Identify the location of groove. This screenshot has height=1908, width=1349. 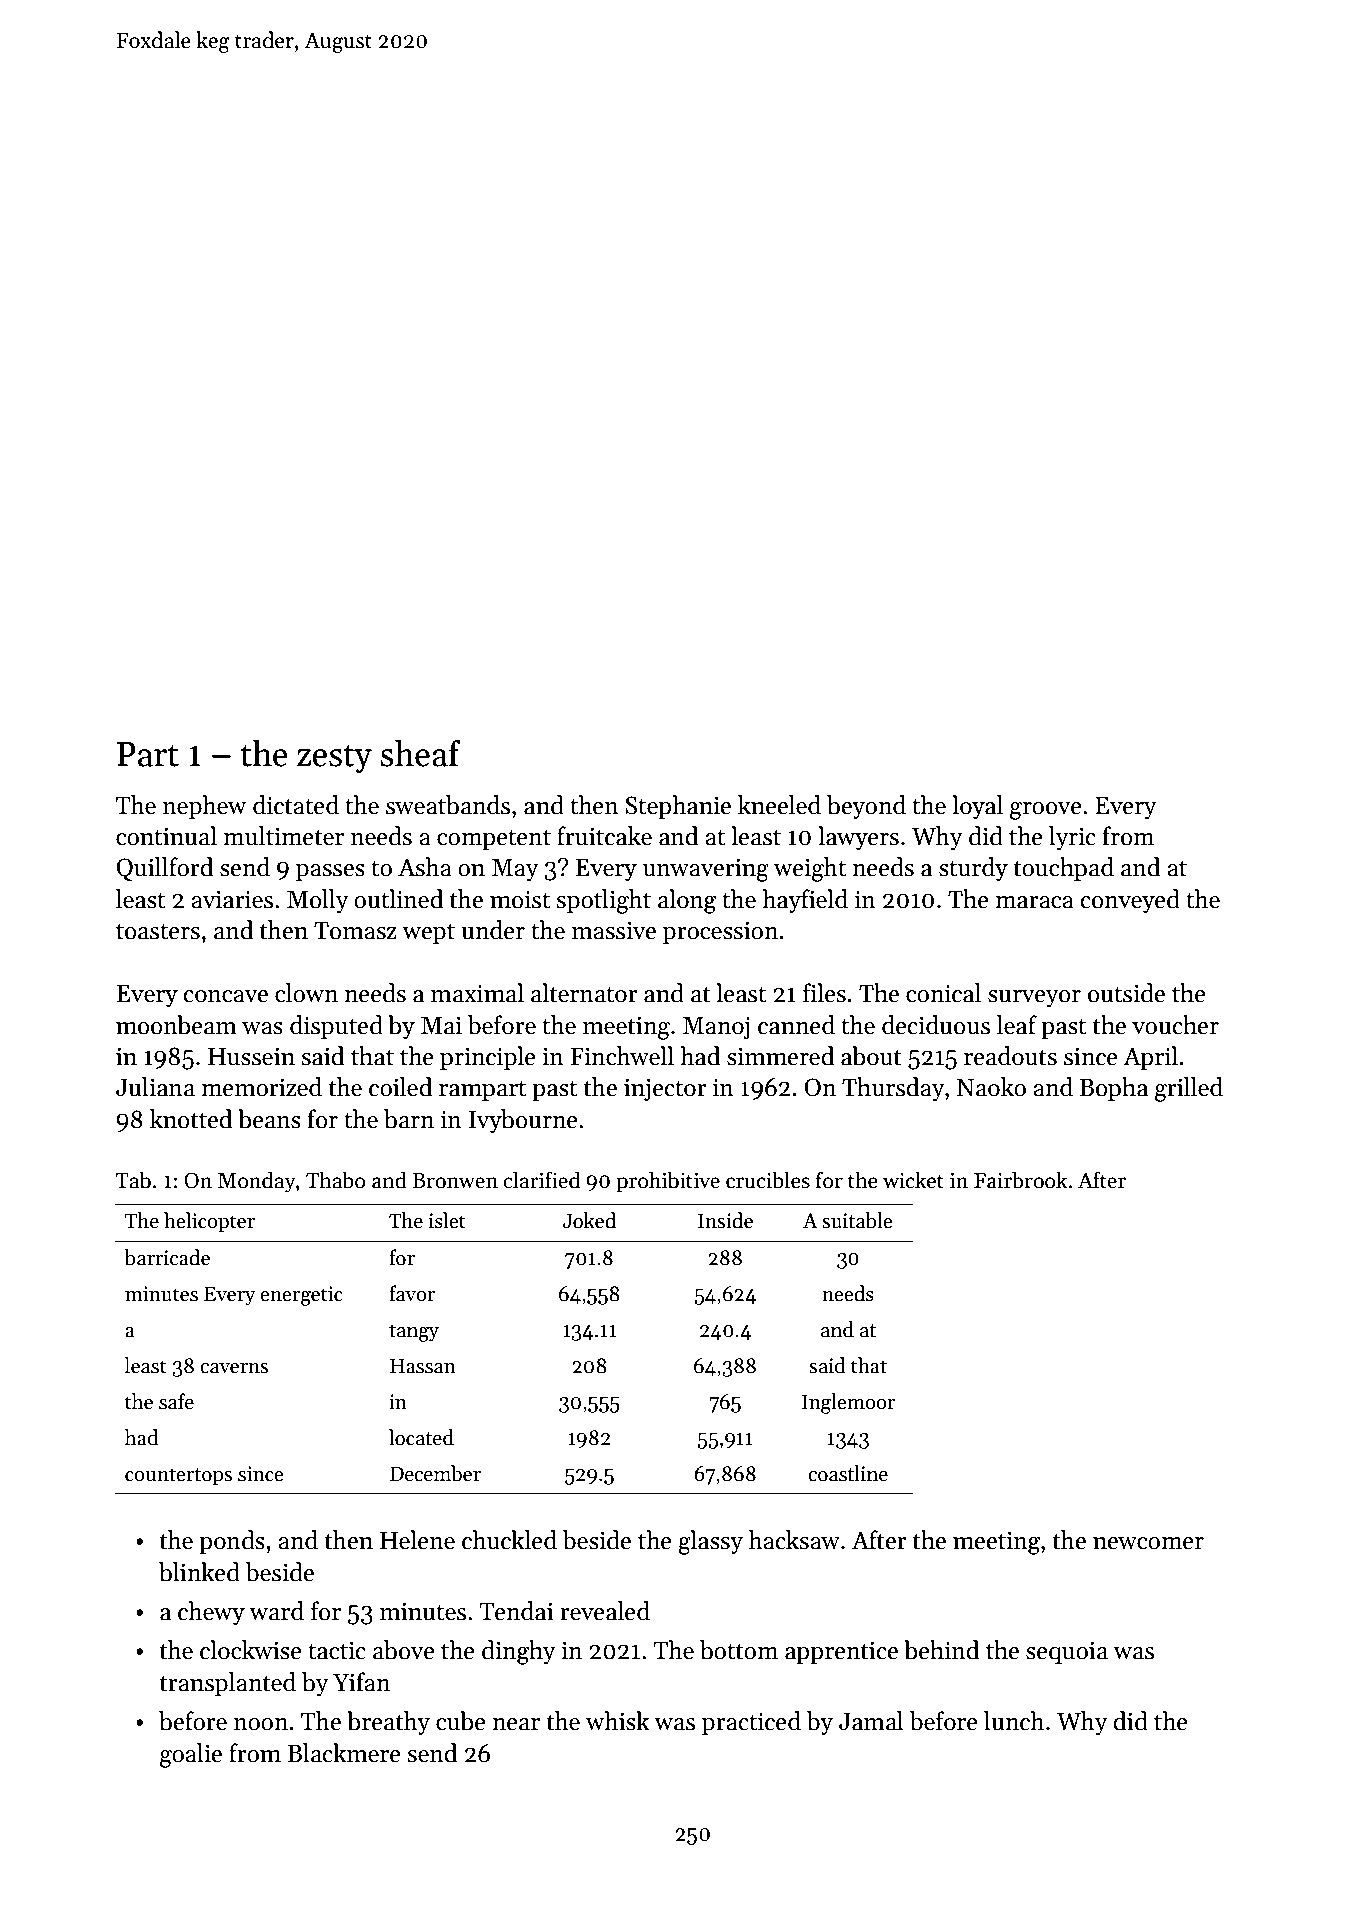
(1046, 811).
